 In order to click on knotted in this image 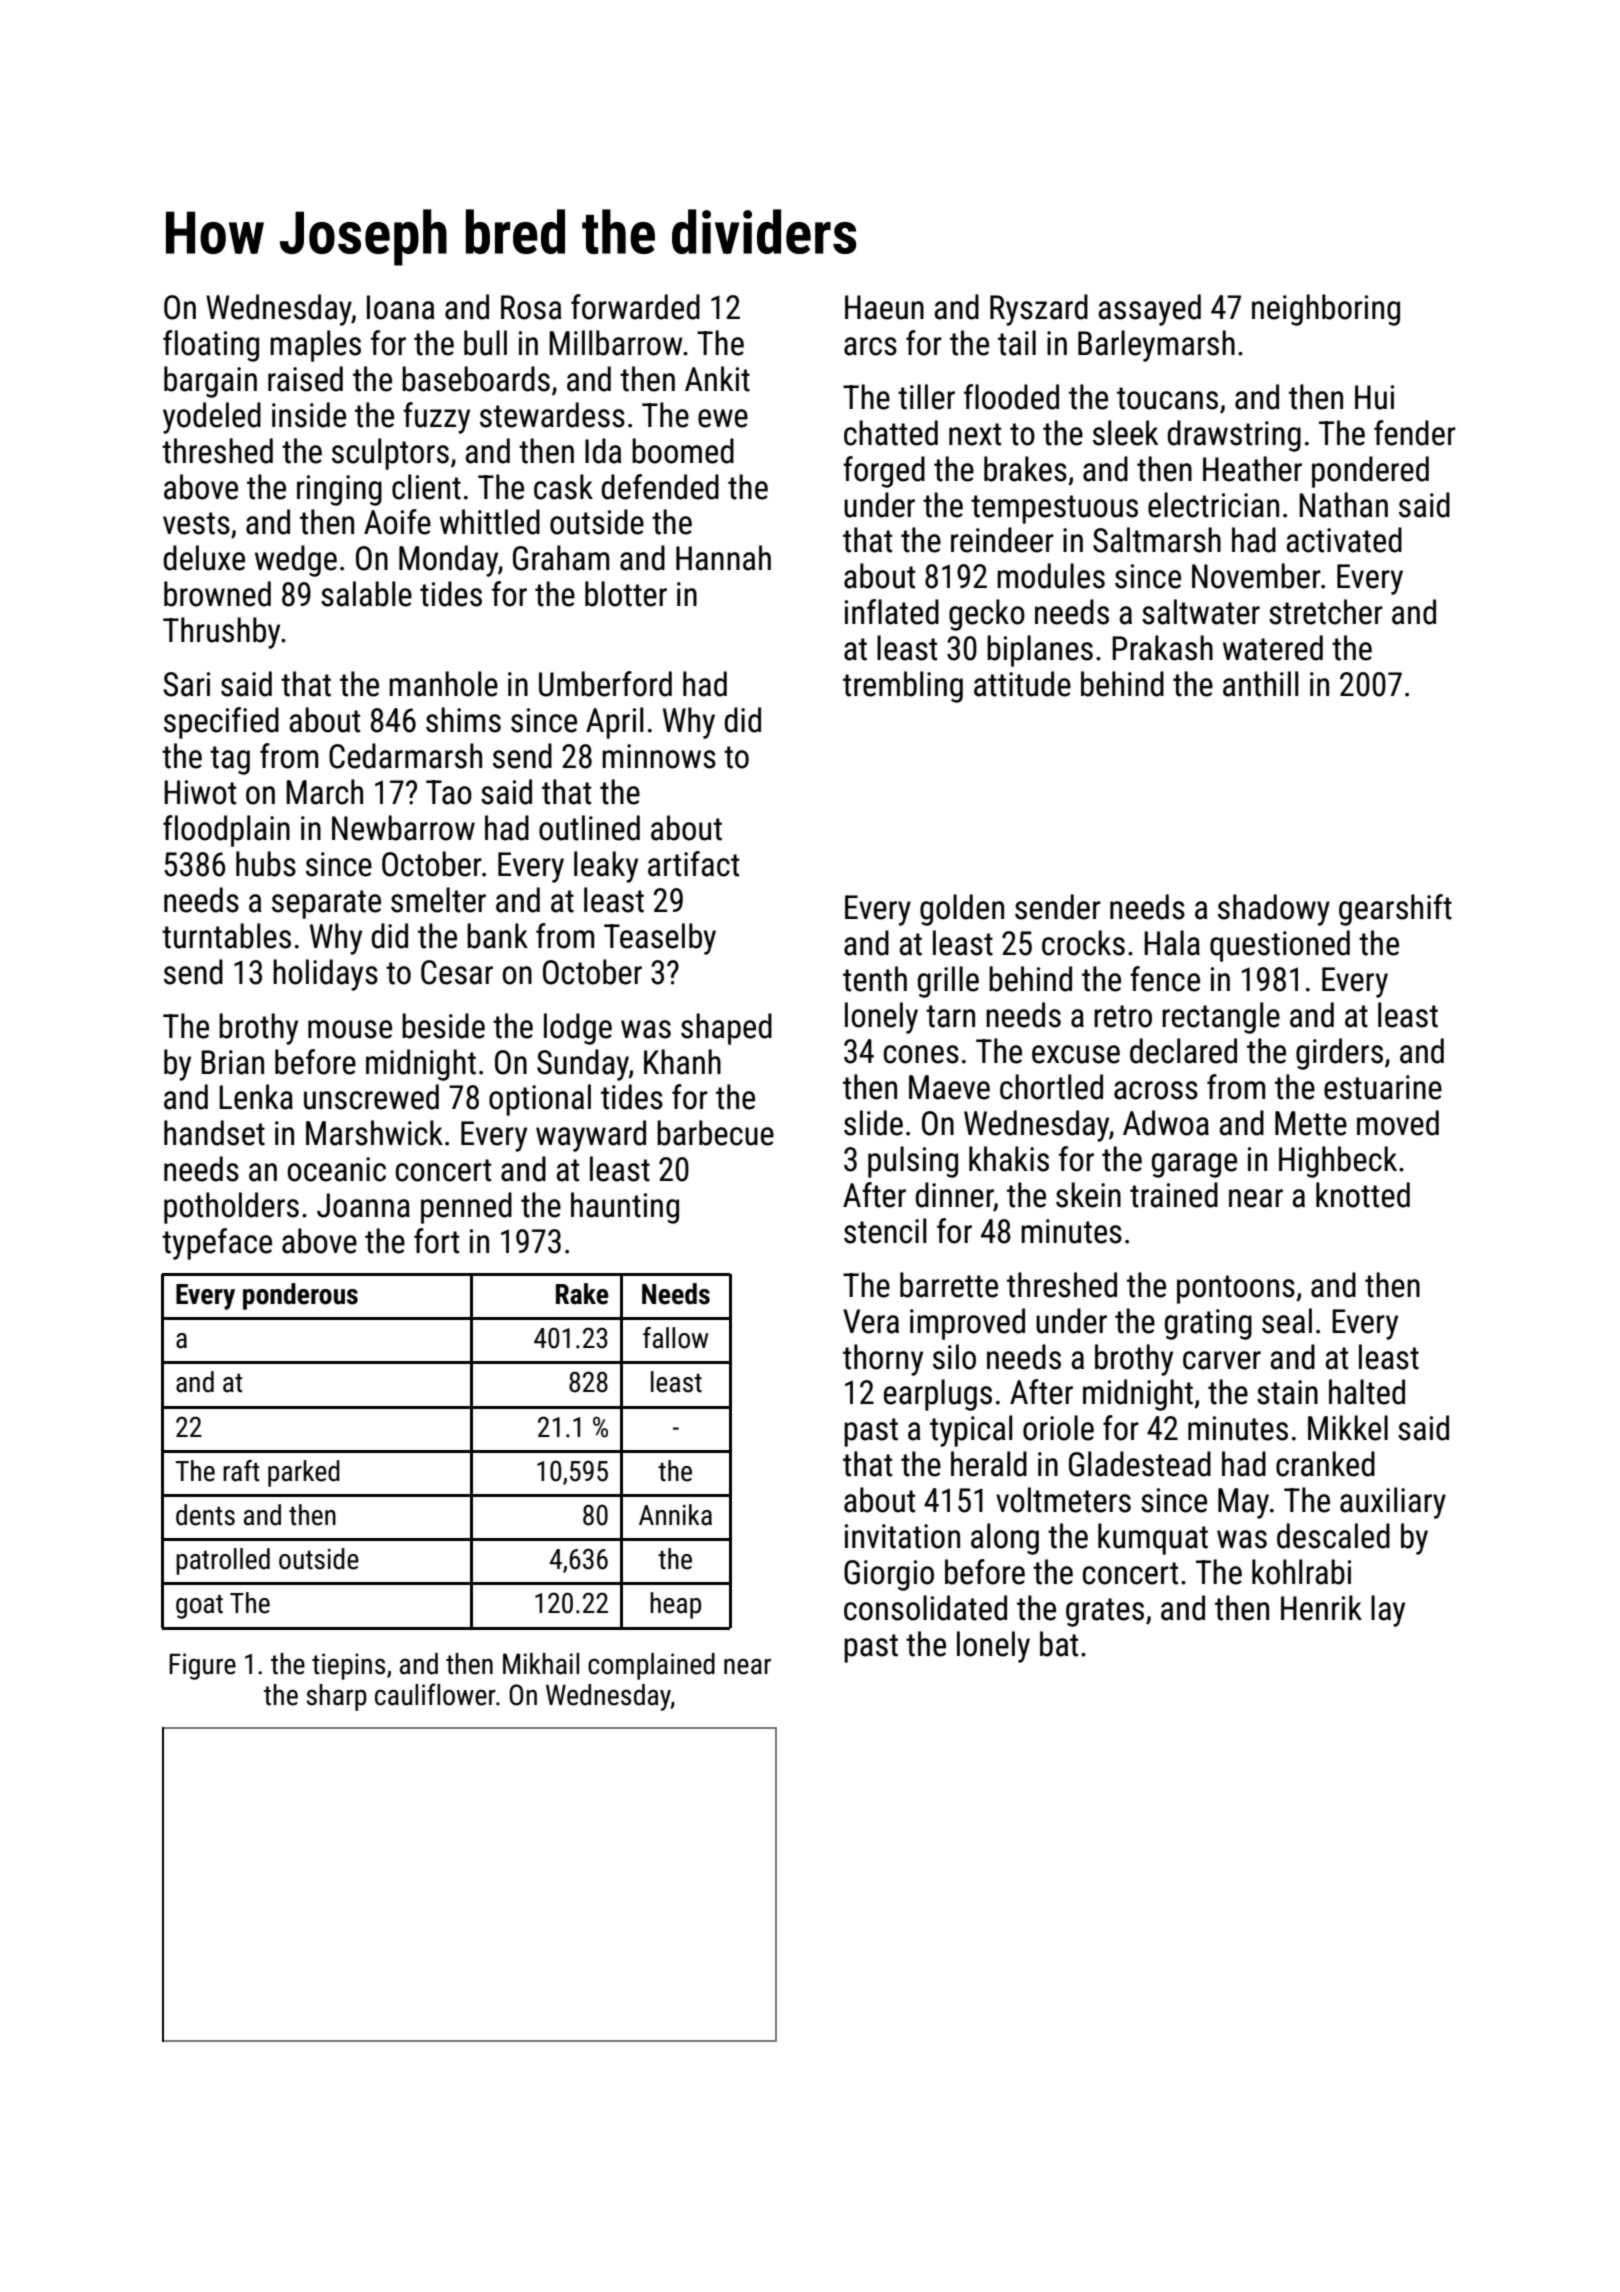, I will do `click(1363, 1195)`.
